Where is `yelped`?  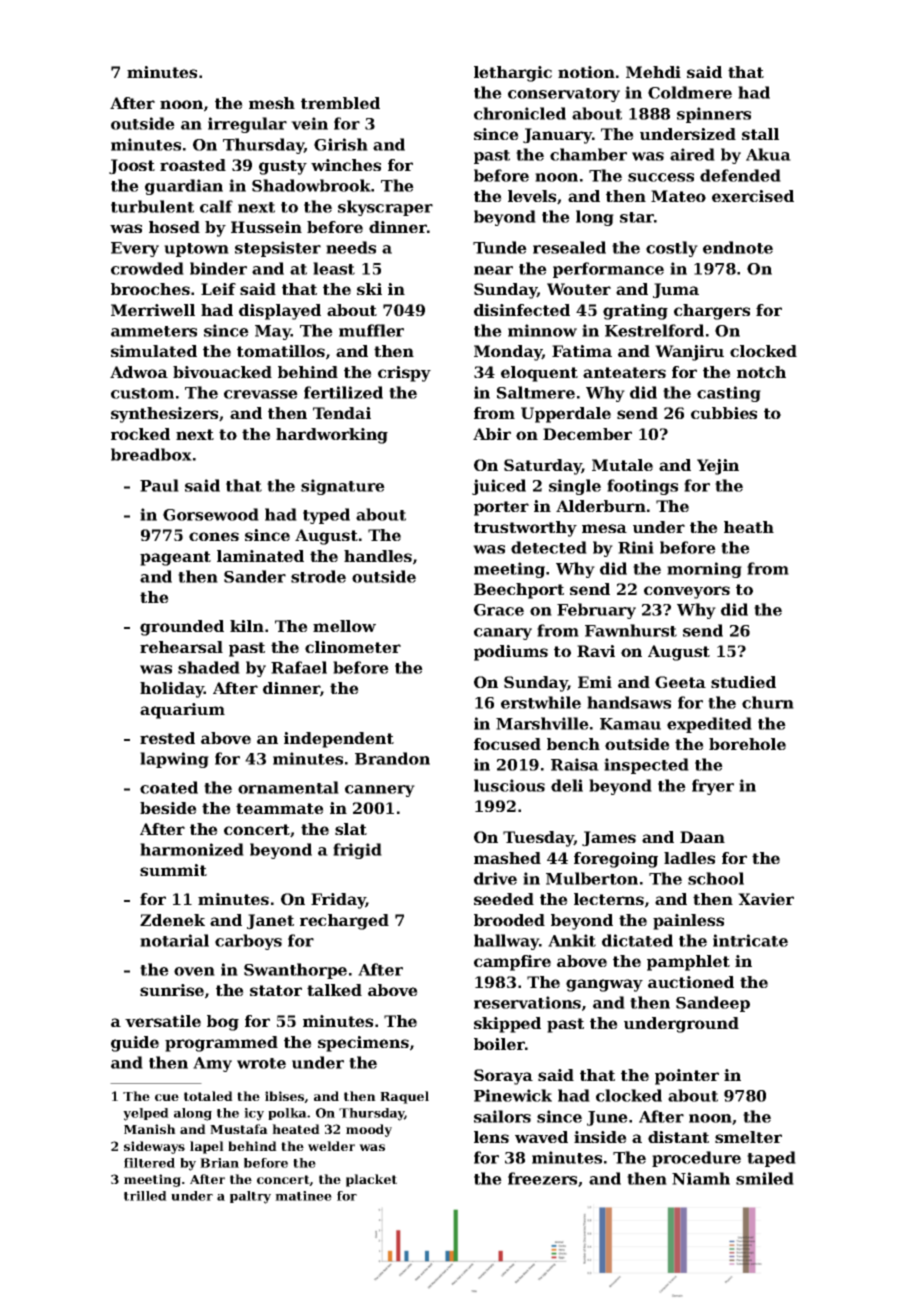
yelped is located at coordinates (146, 1114).
